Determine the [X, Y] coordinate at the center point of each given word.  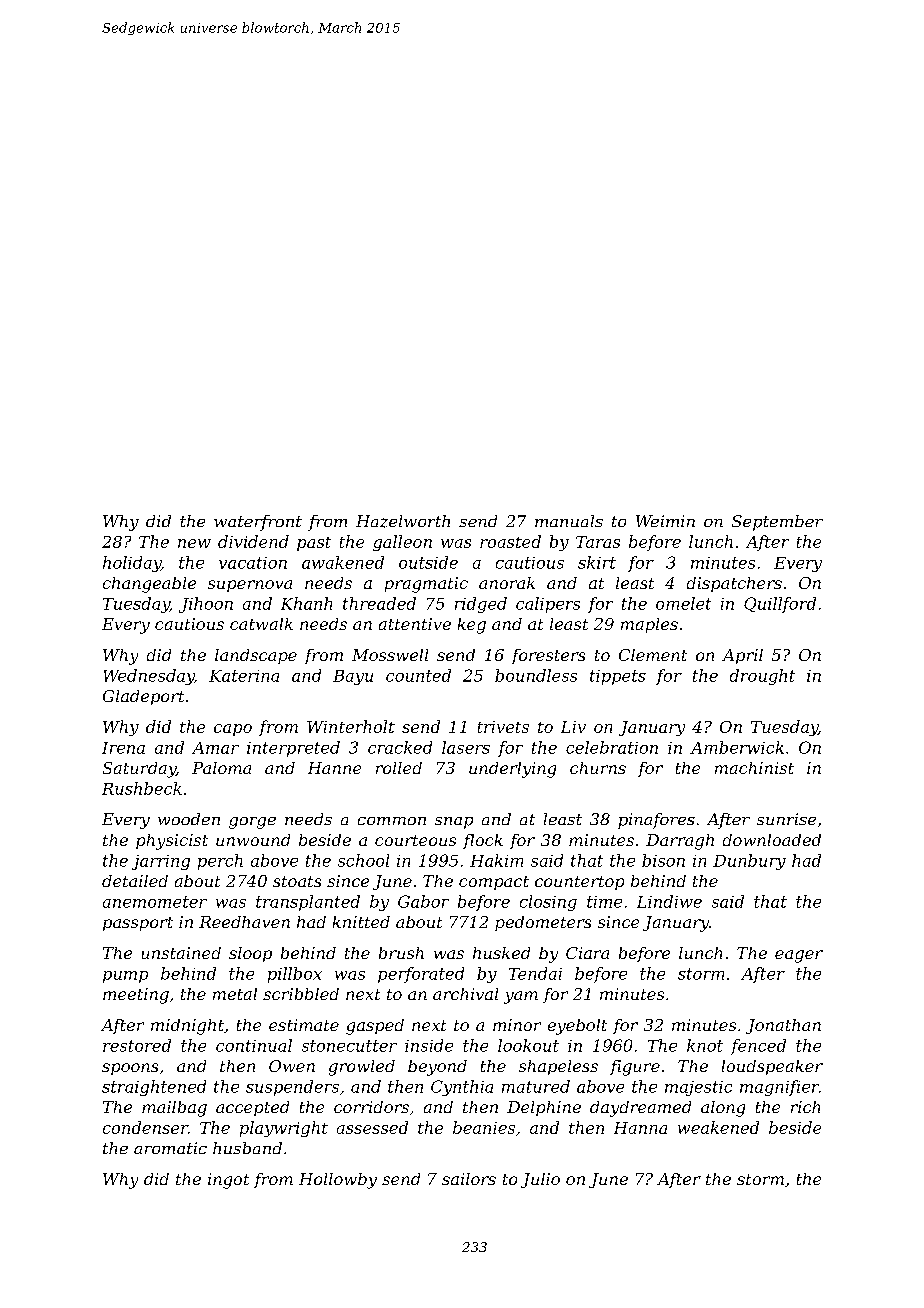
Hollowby [338, 1181]
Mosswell [390, 655]
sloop [250, 954]
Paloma [221, 768]
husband [247, 1148]
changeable [149, 585]
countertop [579, 883]
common [392, 821]
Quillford [780, 605]
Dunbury [749, 862]
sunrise [786, 819]
